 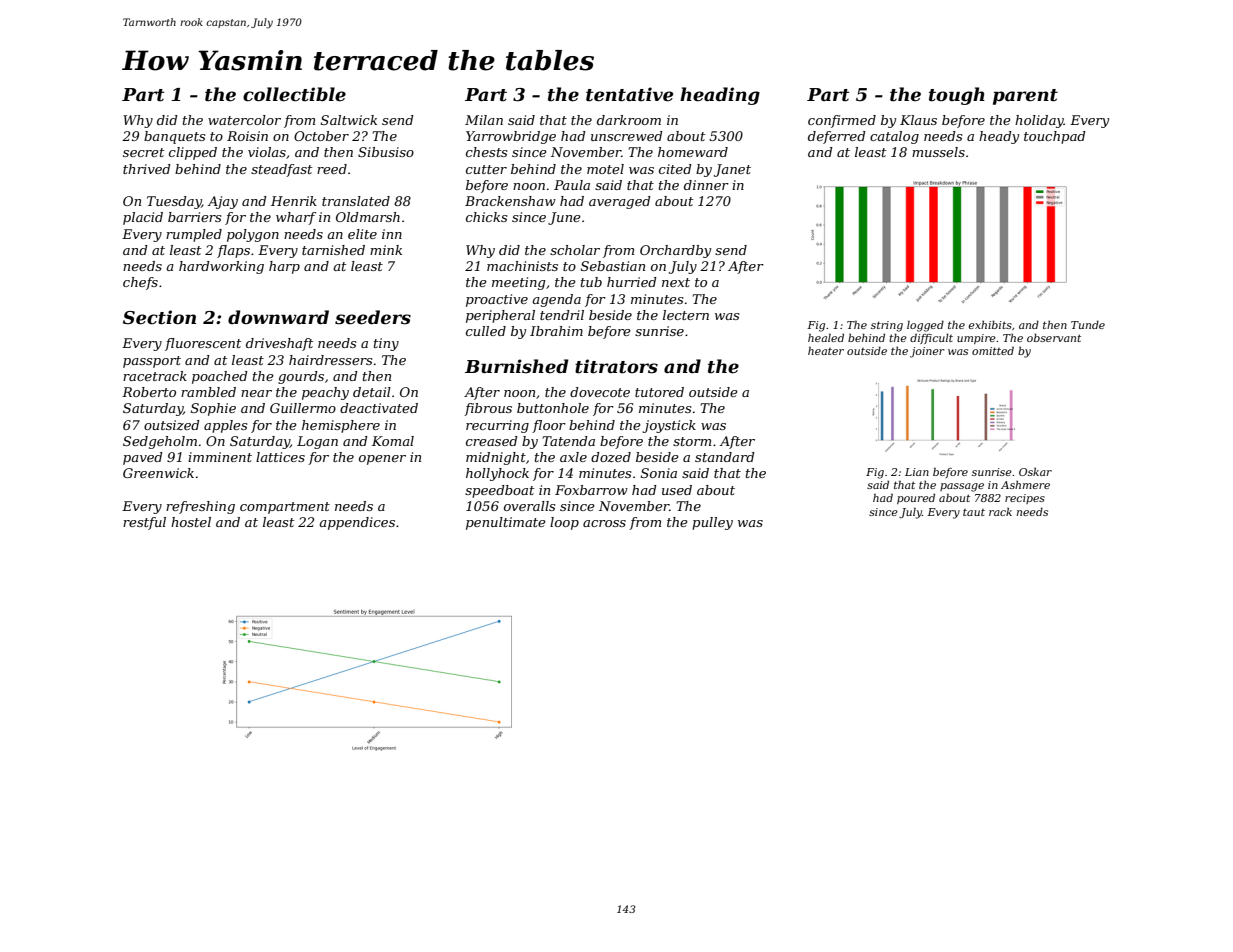 I want to click on violas, so click(x=267, y=152).
